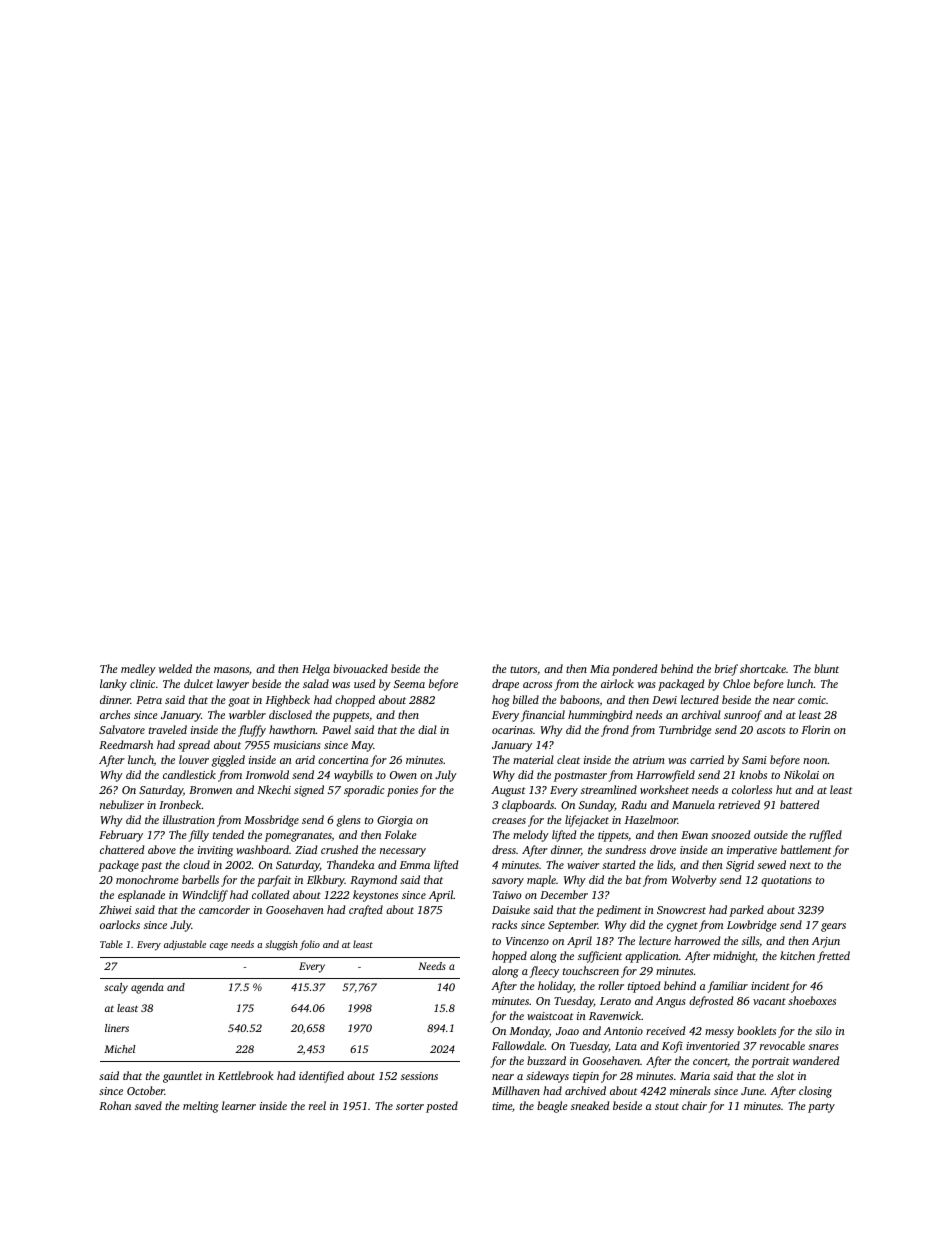 This document has width=952, height=1233. What do you see at coordinates (806, 849) in the document?
I see `battlement` at bounding box center [806, 849].
